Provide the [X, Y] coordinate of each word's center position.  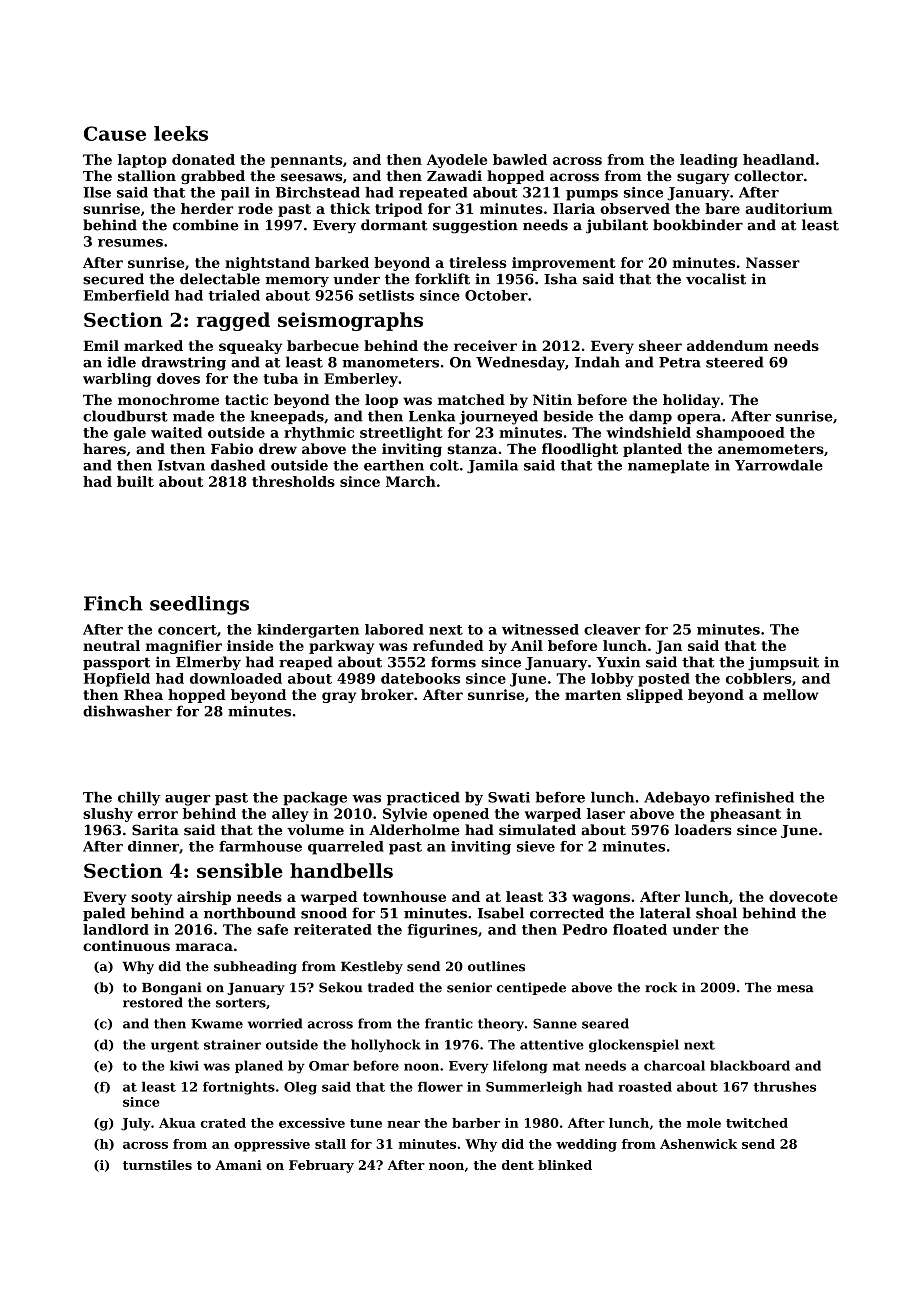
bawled [520, 159]
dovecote [803, 896]
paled [104, 914]
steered [735, 362]
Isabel [501, 913]
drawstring [184, 363]
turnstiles [157, 1165]
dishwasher [127, 711]
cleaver [612, 629]
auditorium [789, 208]
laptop [142, 161]
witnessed [540, 629]
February [321, 1166]
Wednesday [520, 363]
